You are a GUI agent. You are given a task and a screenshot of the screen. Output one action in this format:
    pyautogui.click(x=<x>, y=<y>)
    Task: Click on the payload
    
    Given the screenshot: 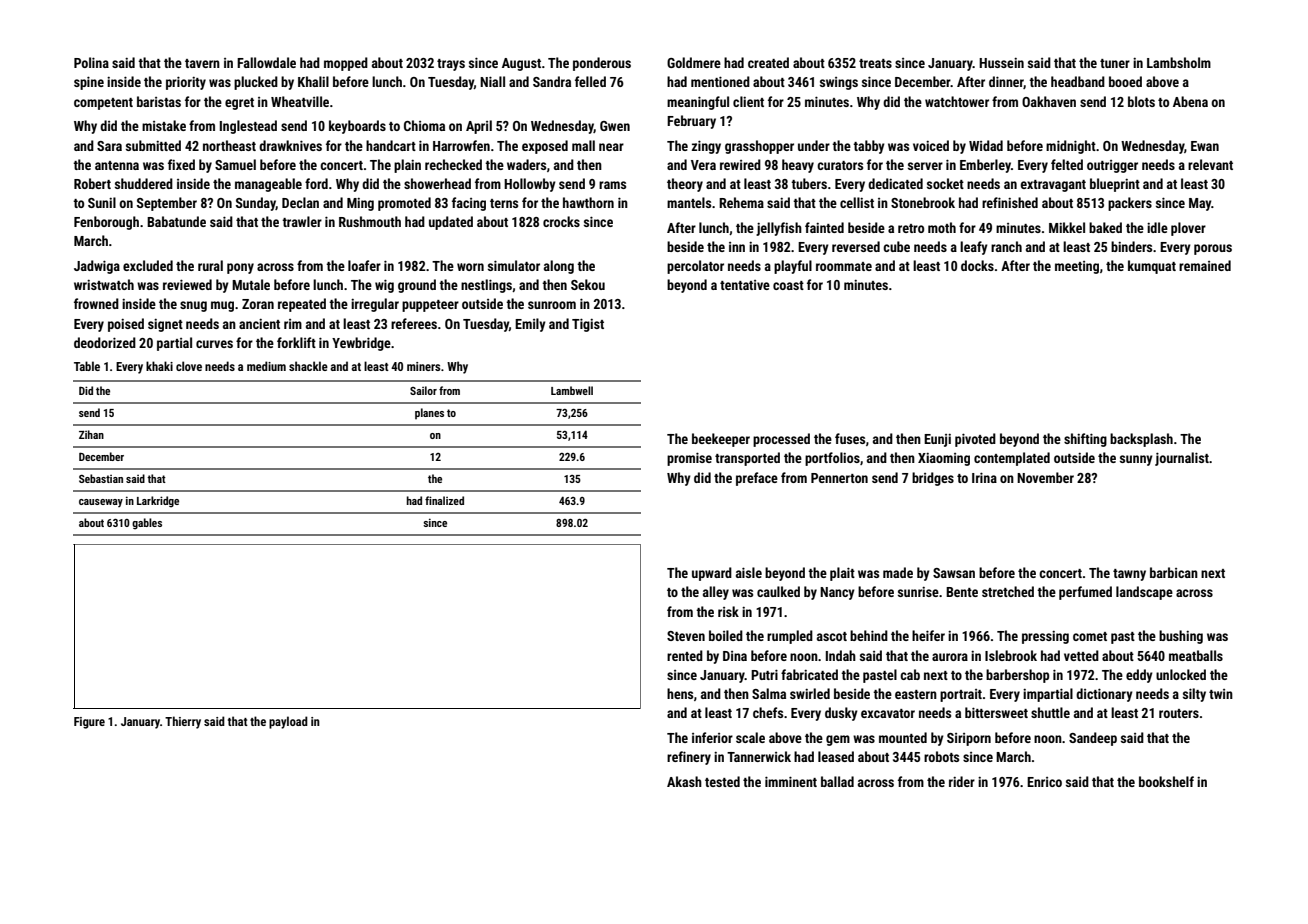 What is the action you would take?
    pyautogui.click(x=288, y=722)
